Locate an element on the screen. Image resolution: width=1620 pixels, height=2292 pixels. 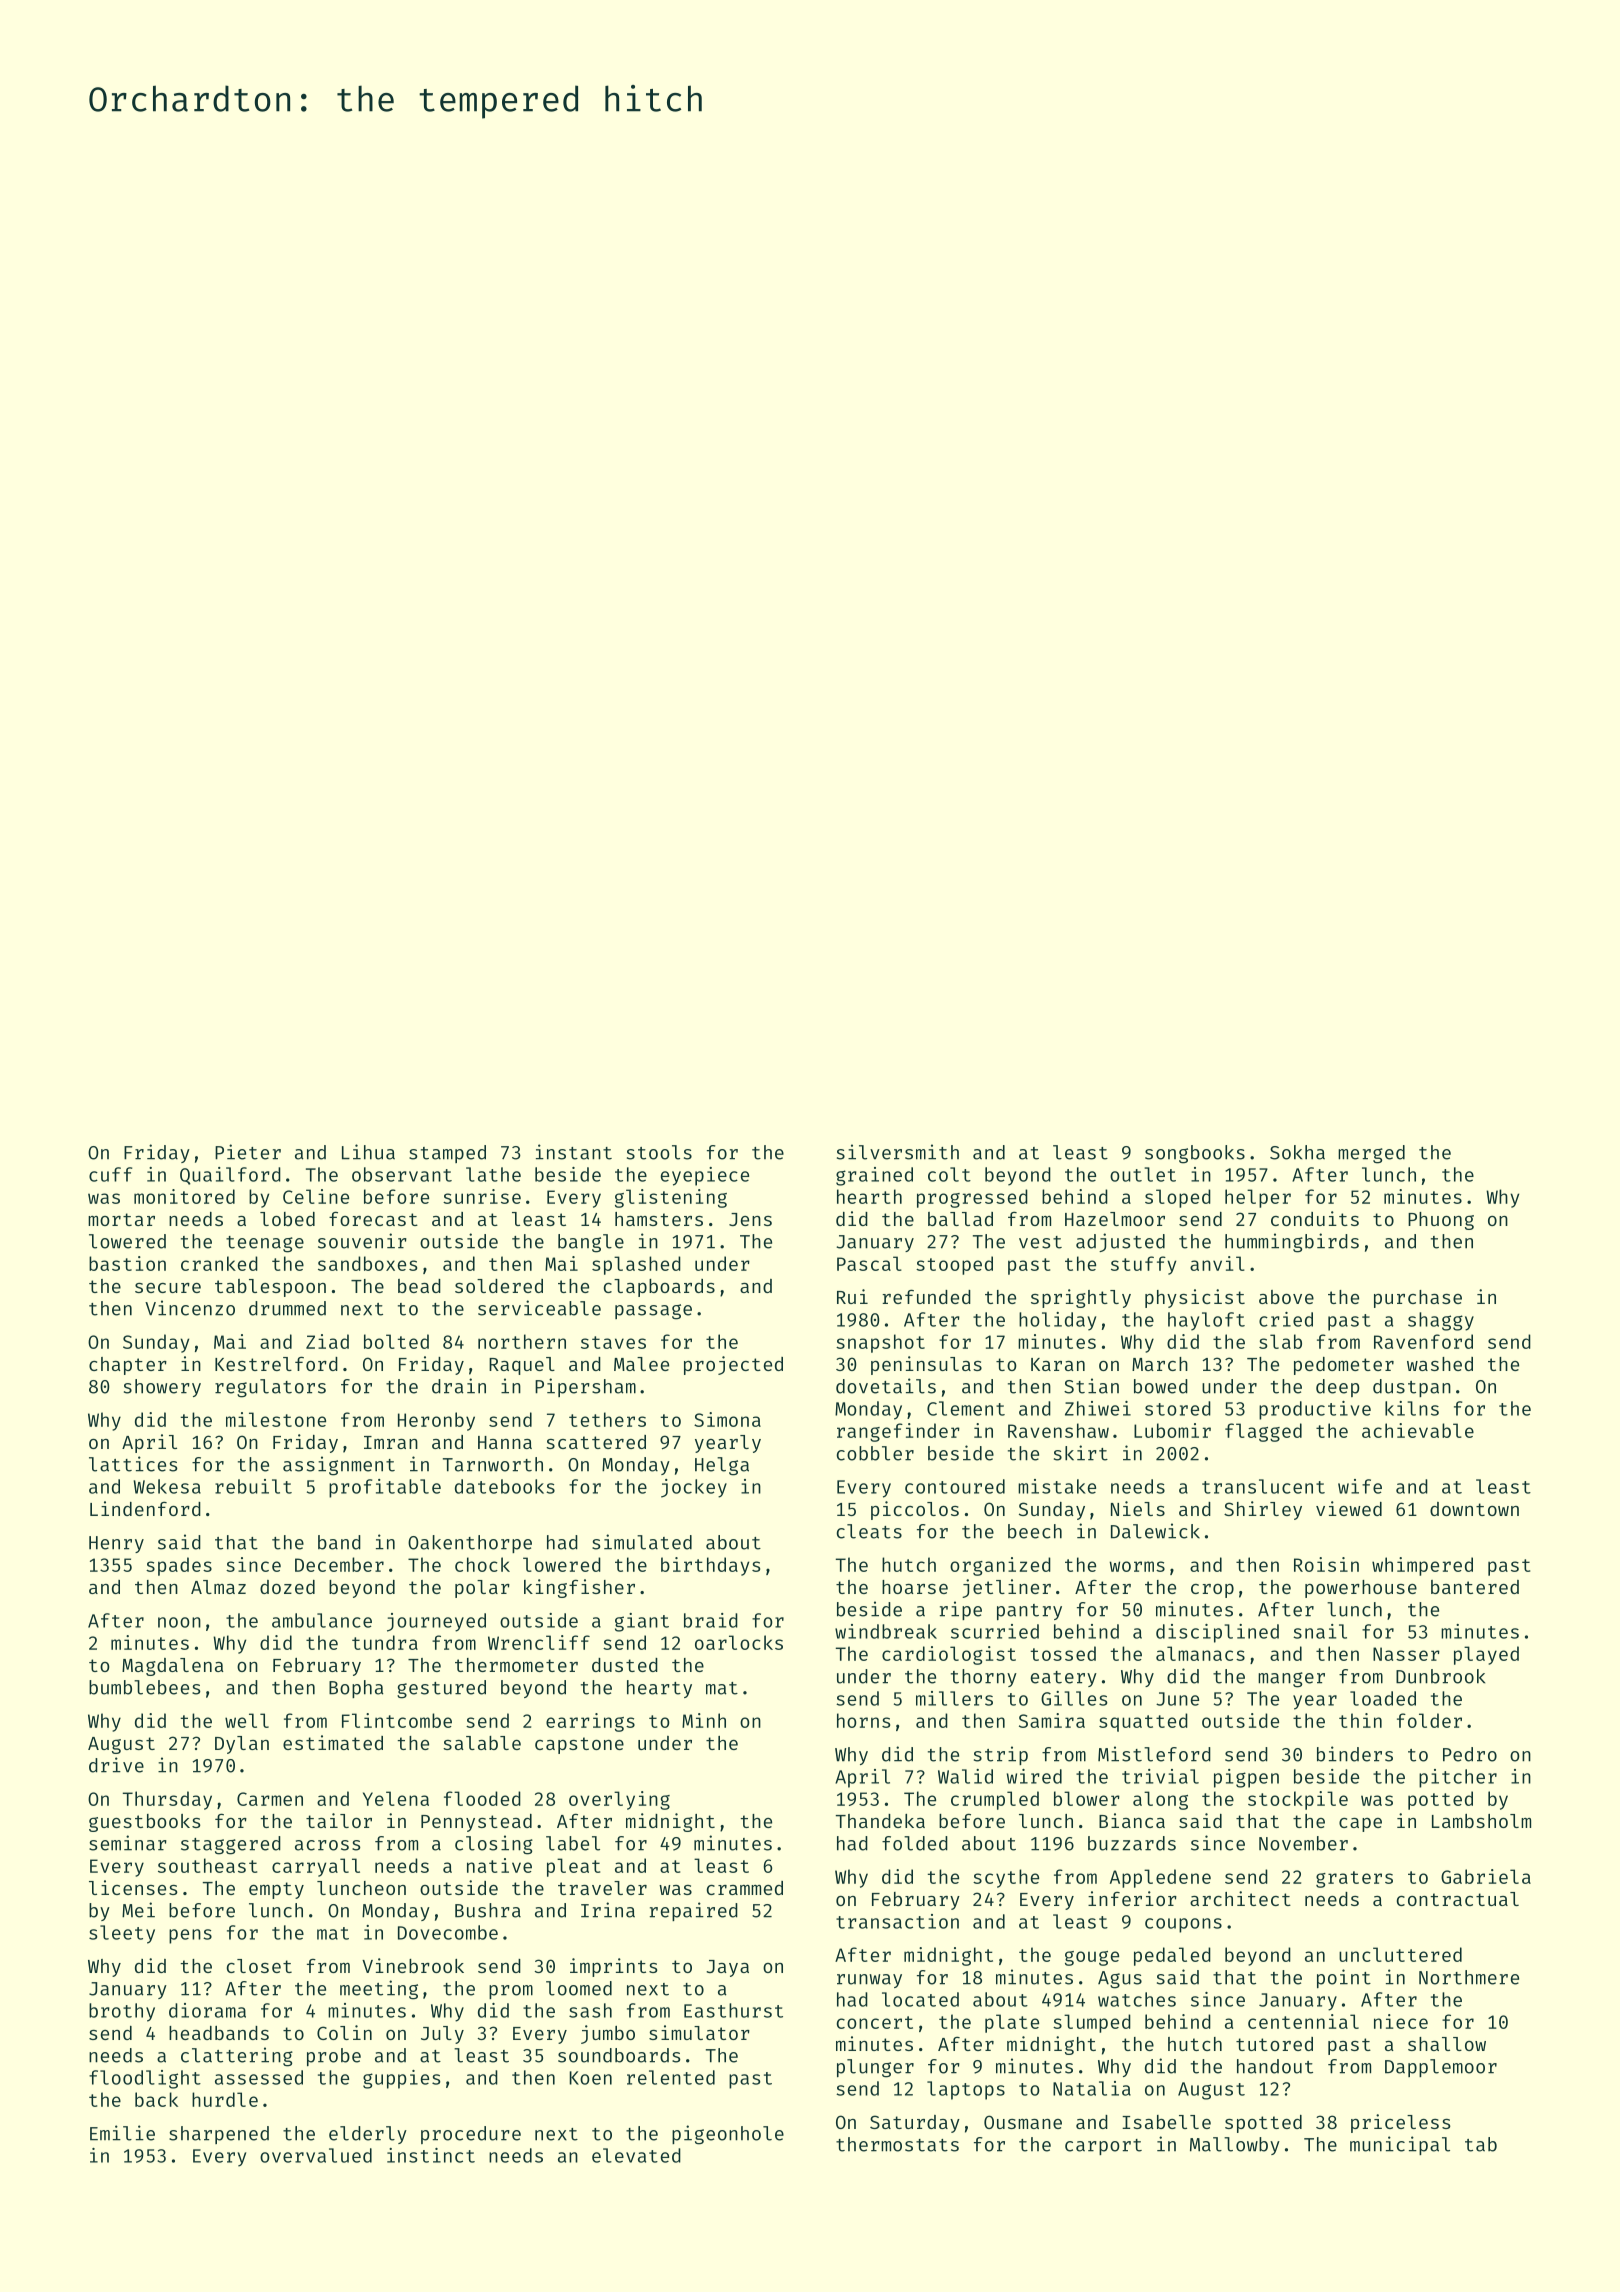
cuff is located at coordinates (110, 1174).
